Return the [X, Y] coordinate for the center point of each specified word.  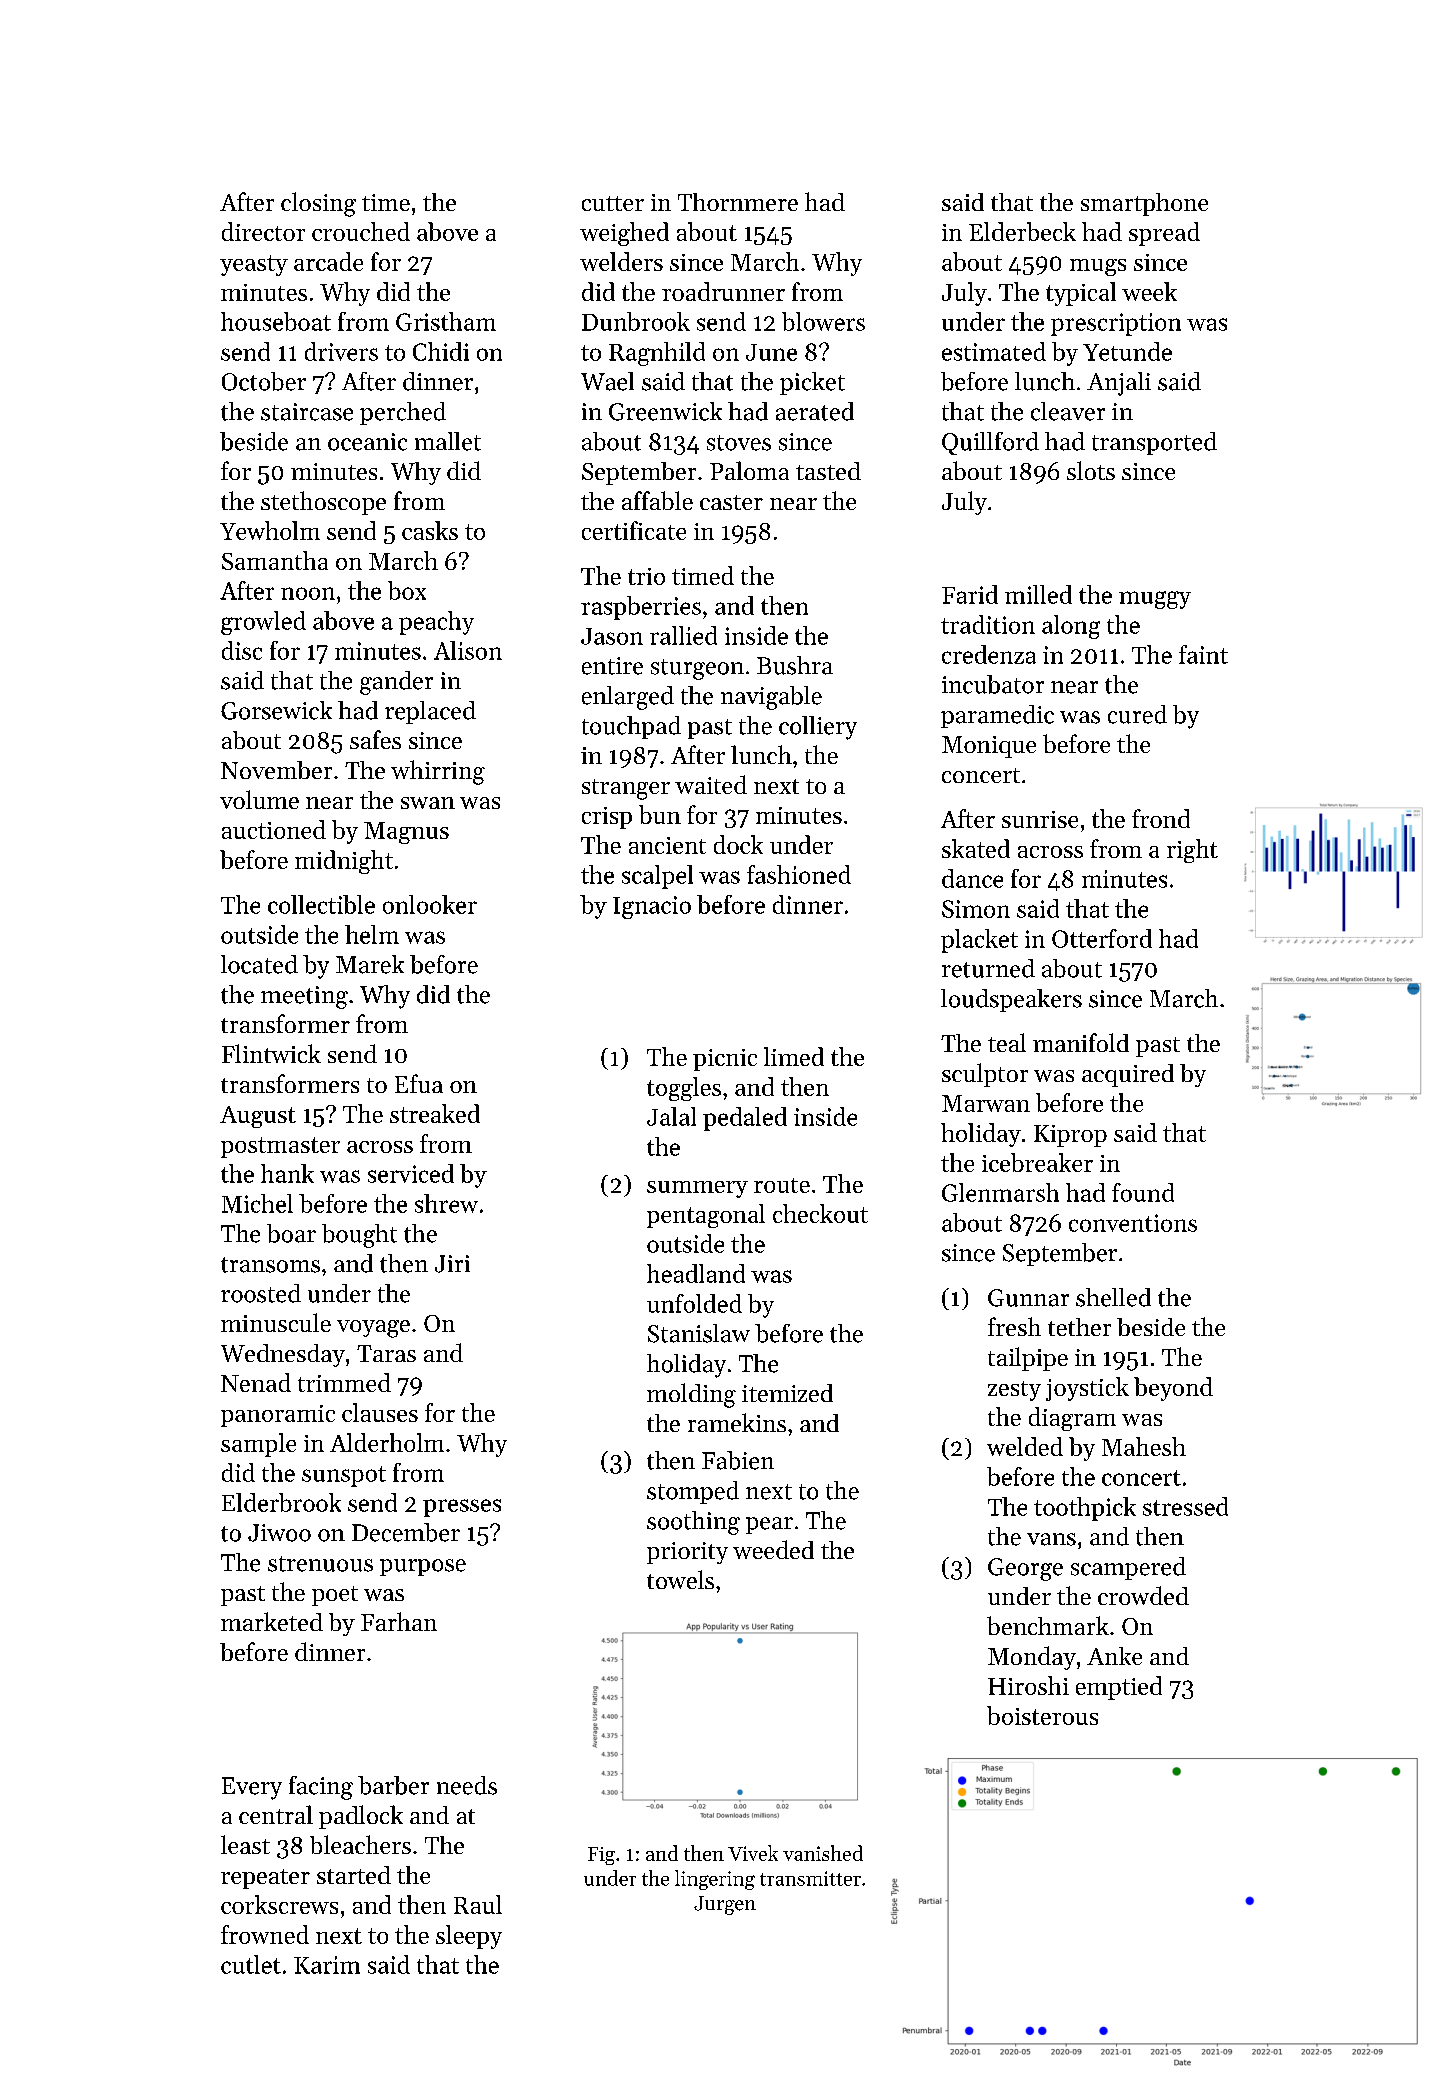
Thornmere [738, 202]
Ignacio [652, 907]
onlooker [430, 904]
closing [318, 204]
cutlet [251, 1964]
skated [976, 848]
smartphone [1144, 204]
